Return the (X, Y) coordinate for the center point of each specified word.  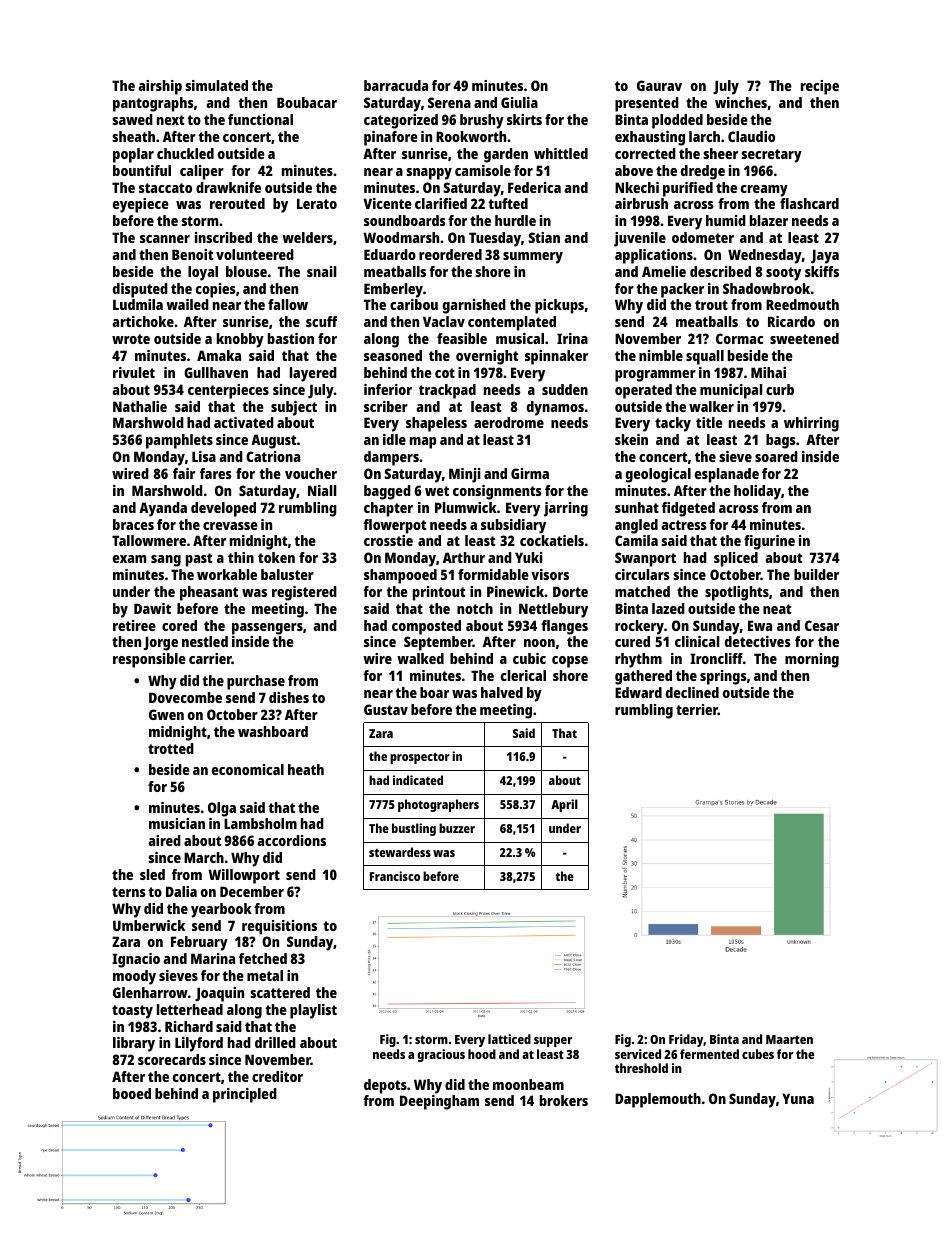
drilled (275, 1042)
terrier (697, 709)
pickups (559, 306)
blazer (769, 220)
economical (248, 769)
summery (533, 258)
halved (502, 692)
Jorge (161, 643)
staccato (165, 188)
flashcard (809, 203)
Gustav (386, 709)
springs (723, 677)
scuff (321, 321)
